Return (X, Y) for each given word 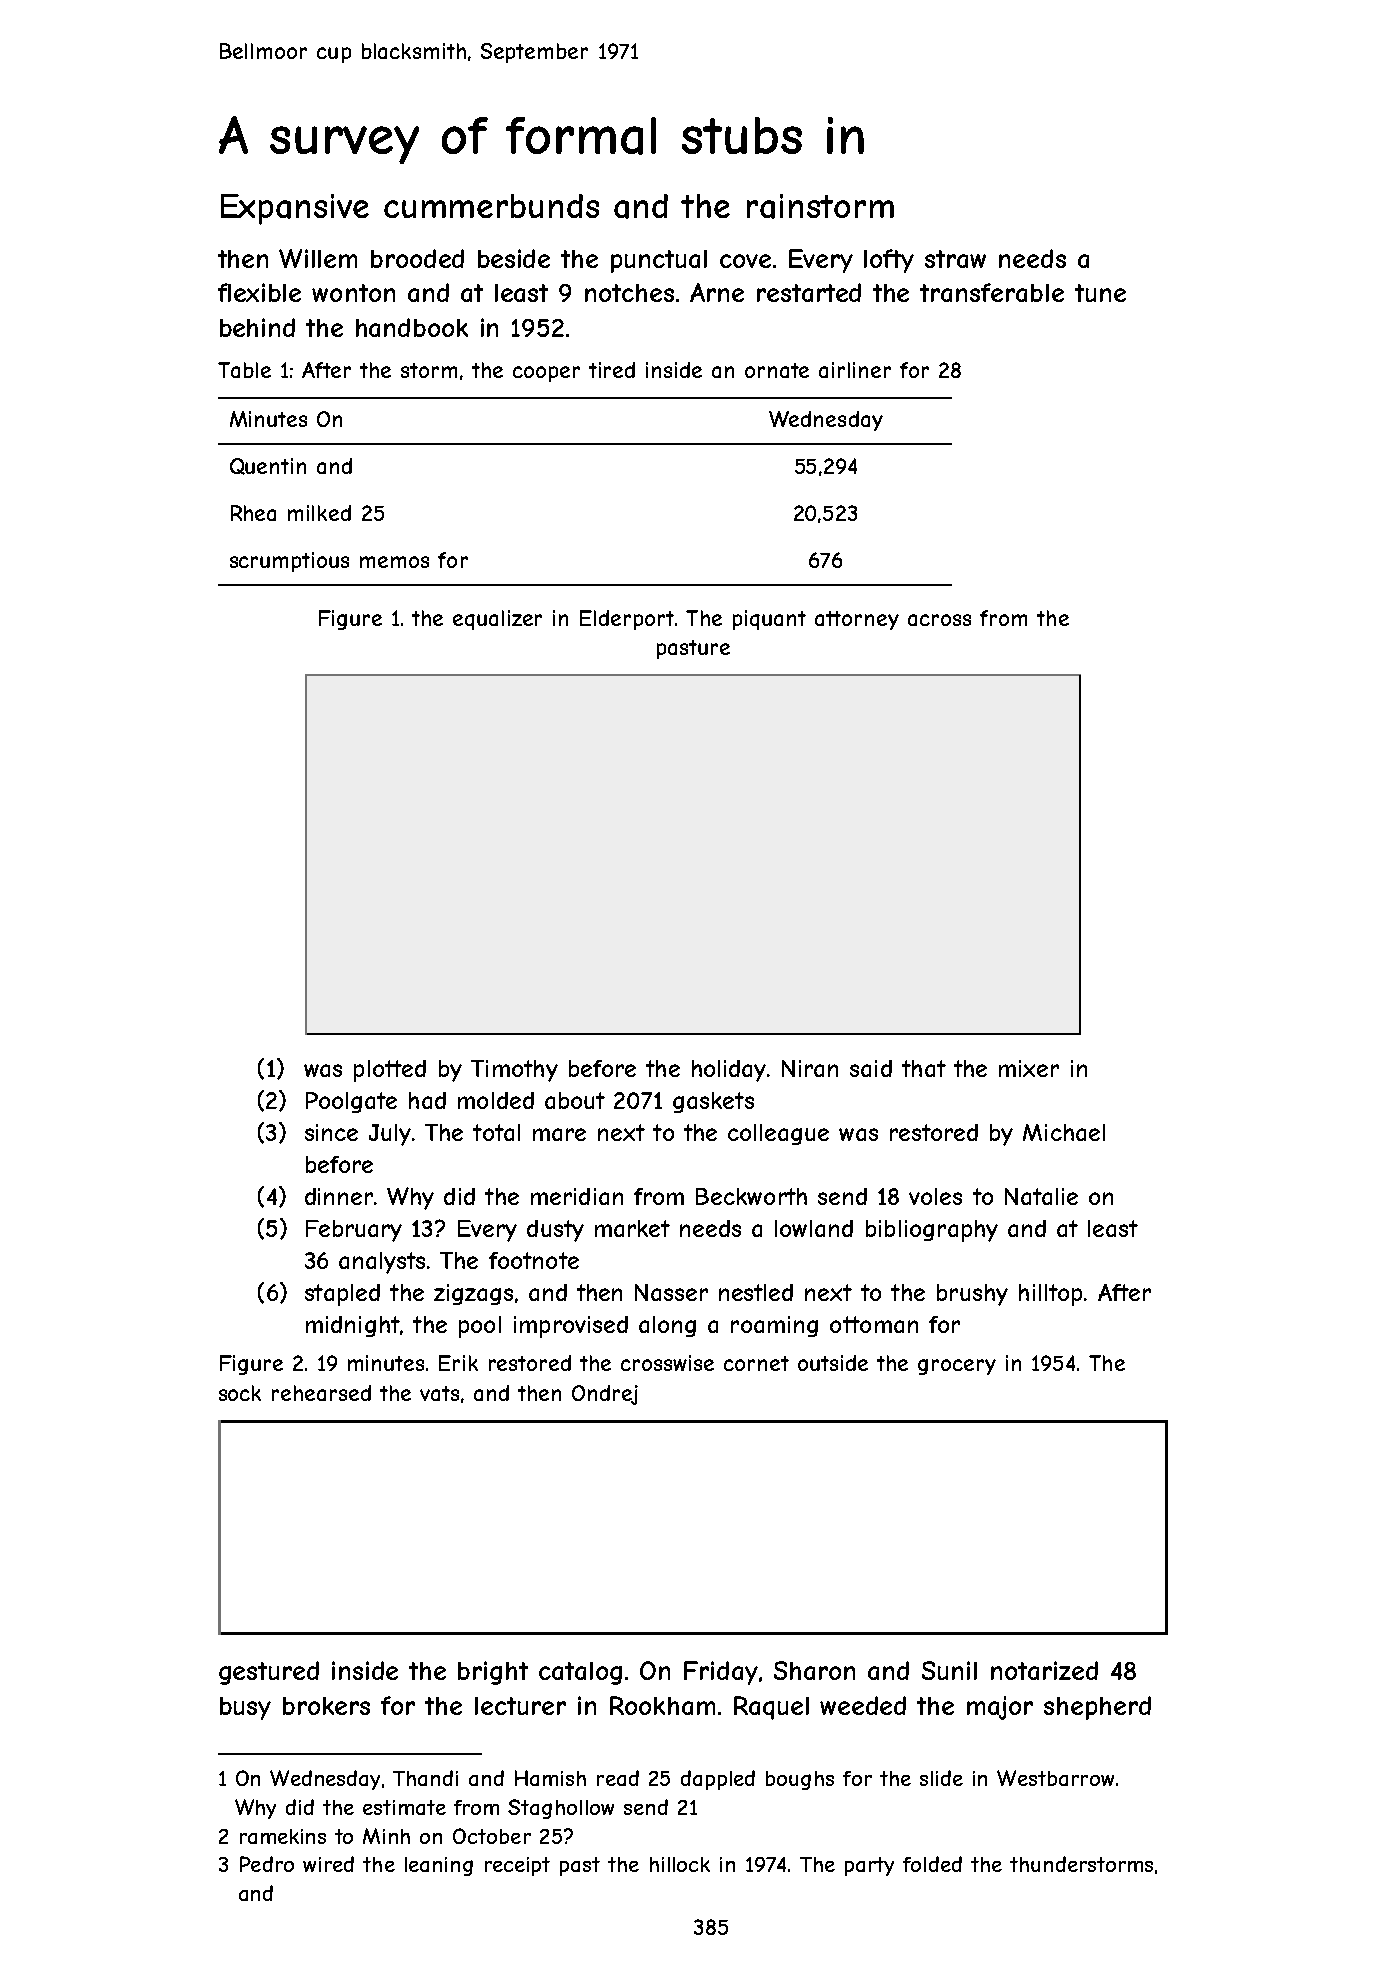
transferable (992, 292)
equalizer (497, 620)
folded (932, 1864)
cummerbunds (491, 206)
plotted (390, 1071)
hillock (680, 1864)
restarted (809, 292)
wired (328, 1864)
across (939, 620)
